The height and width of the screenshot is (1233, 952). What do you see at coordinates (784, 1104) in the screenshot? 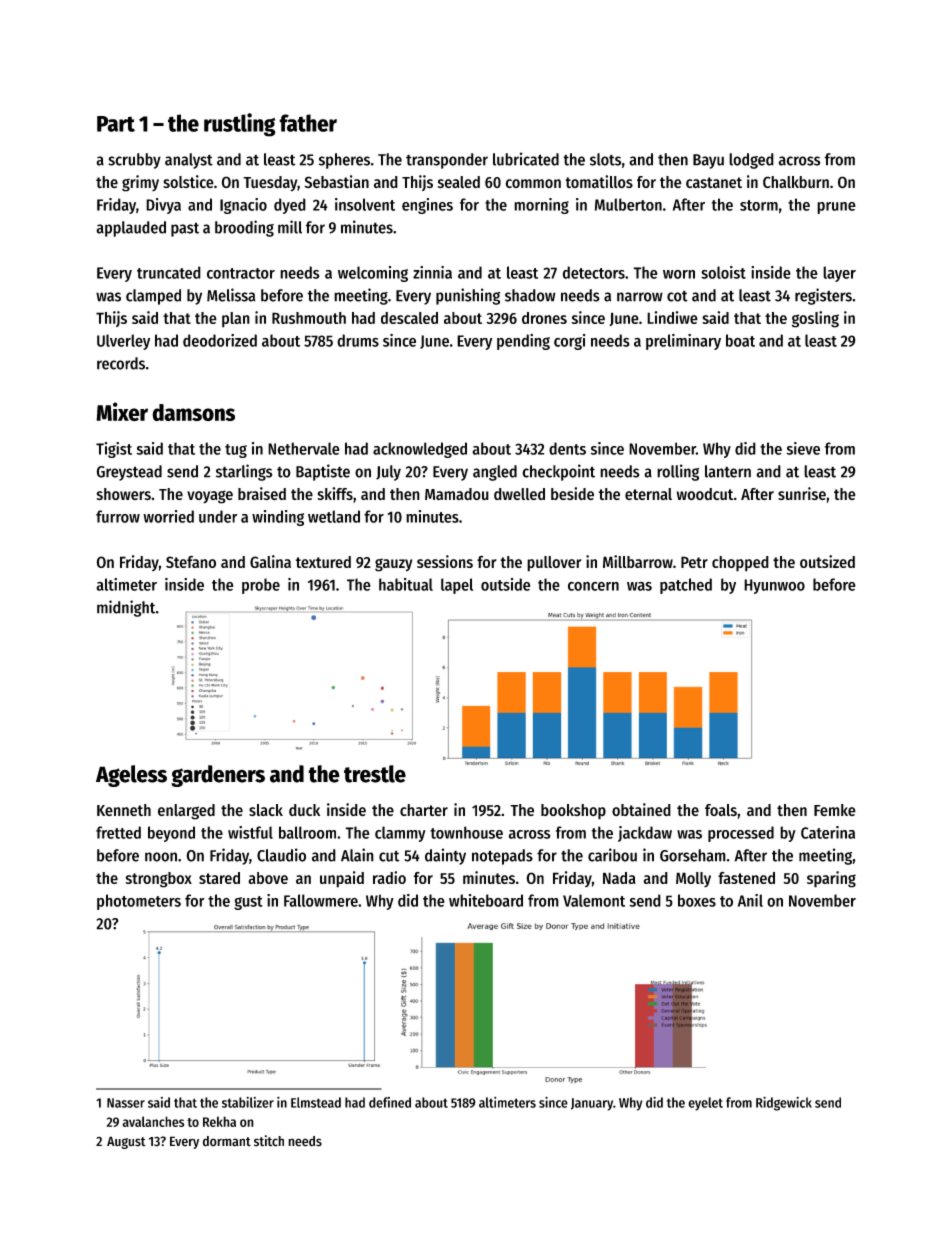
I see `Ridgewick` at bounding box center [784, 1104].
